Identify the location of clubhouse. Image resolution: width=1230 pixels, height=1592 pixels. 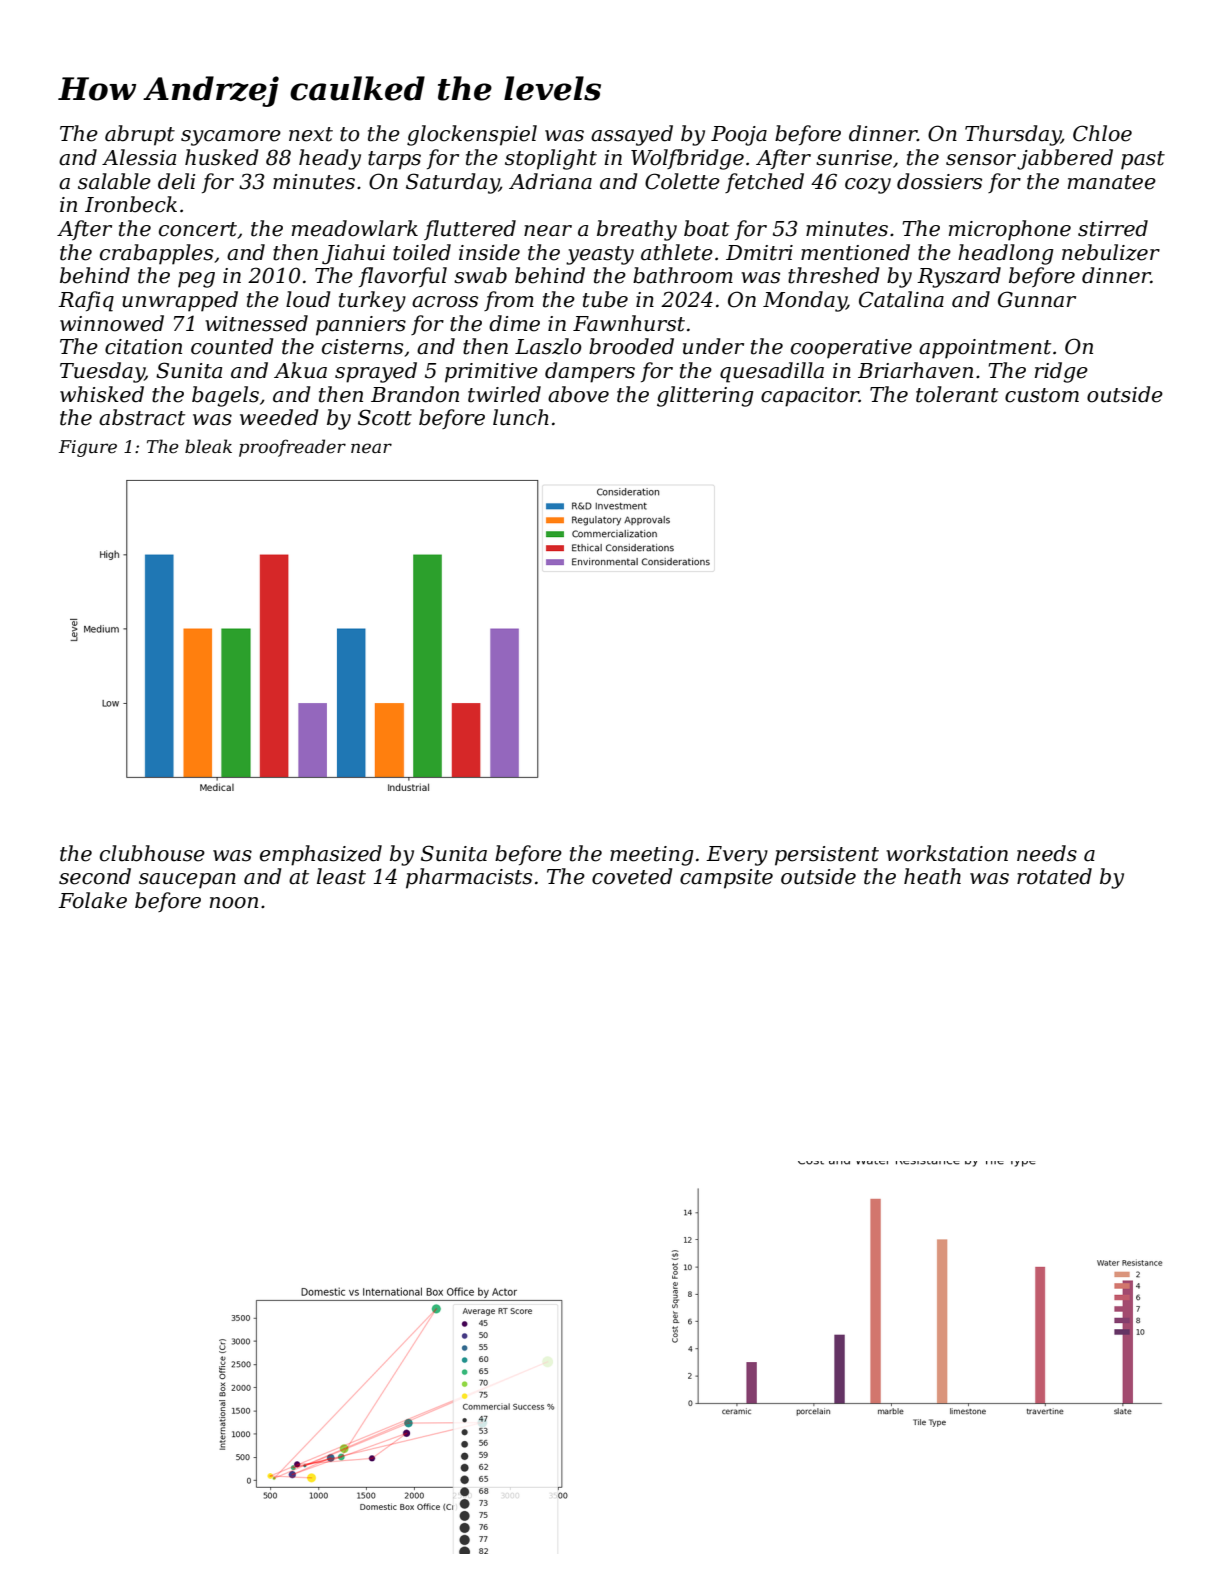
(152, 853).
